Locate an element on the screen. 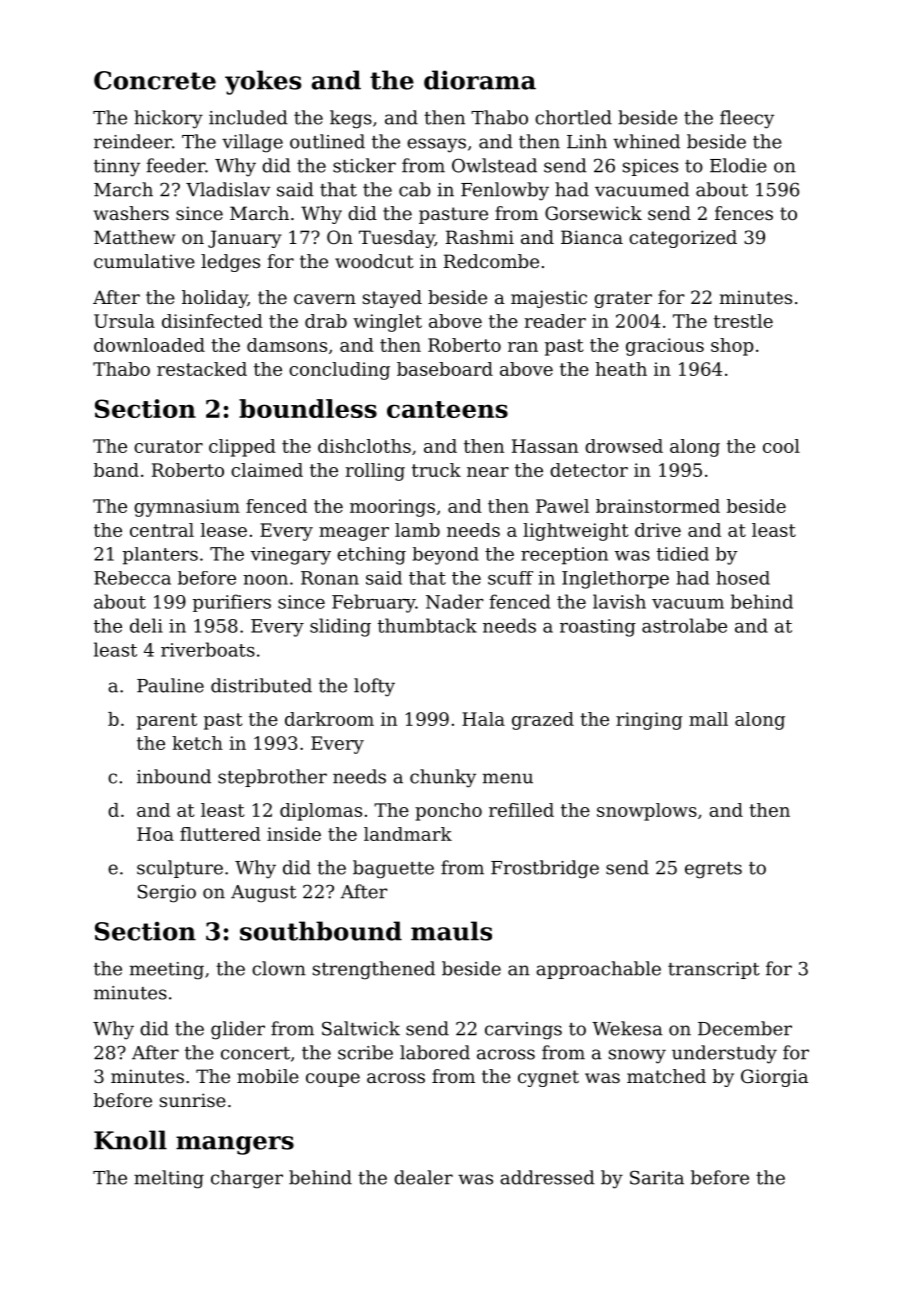  scuff is located at coordinates (510, 578).
